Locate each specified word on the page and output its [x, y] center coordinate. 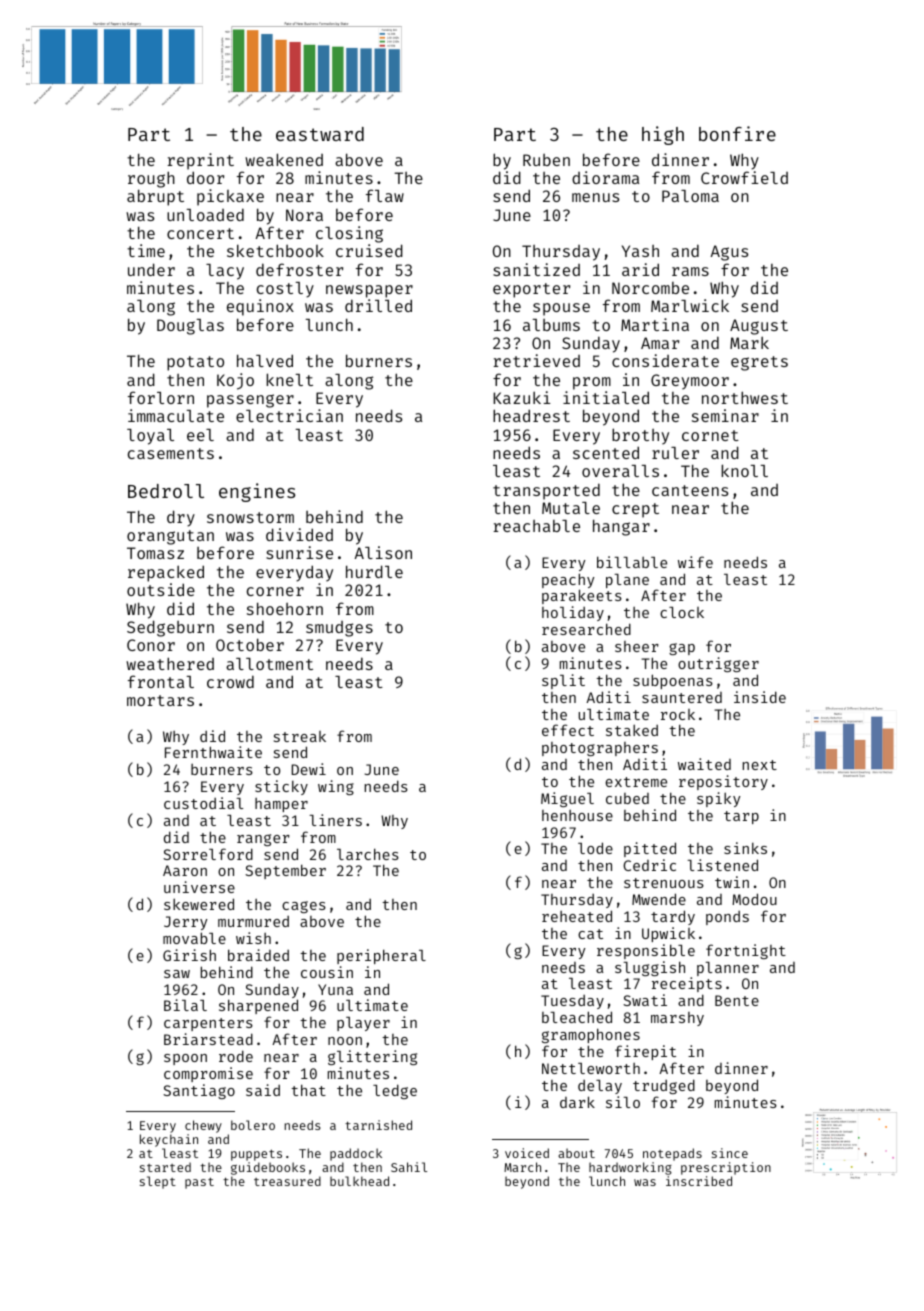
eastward [320, 134]
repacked [166, 573]
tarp [741, 817]
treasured [287, 1181]
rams [690, 271]
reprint [200, 161]
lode [595, 848]
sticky [281, 787]
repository [723, 782]
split [563, 681]
